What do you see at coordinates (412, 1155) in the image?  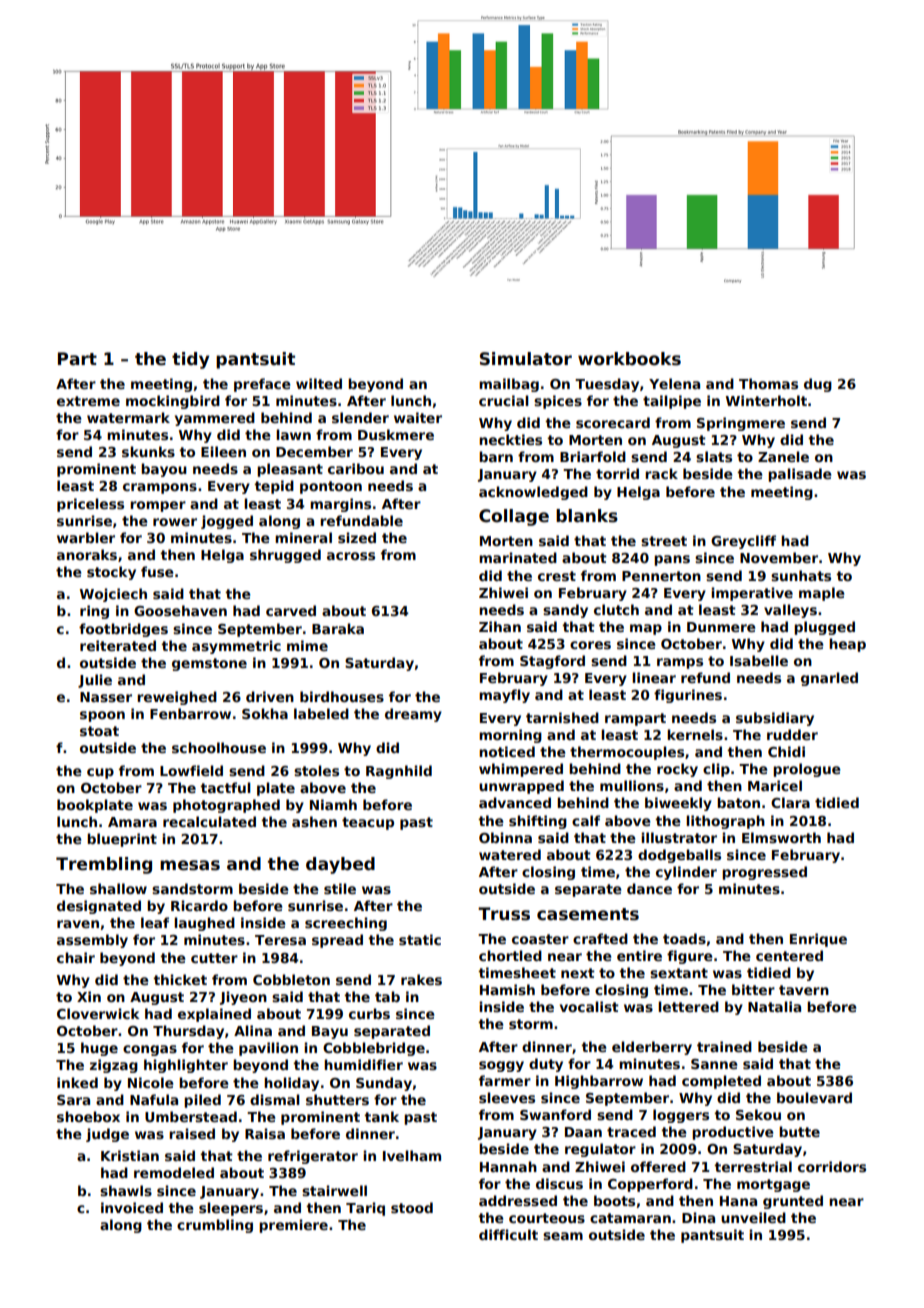 I see `Ivelham` at bounding box center [412, 1155].
